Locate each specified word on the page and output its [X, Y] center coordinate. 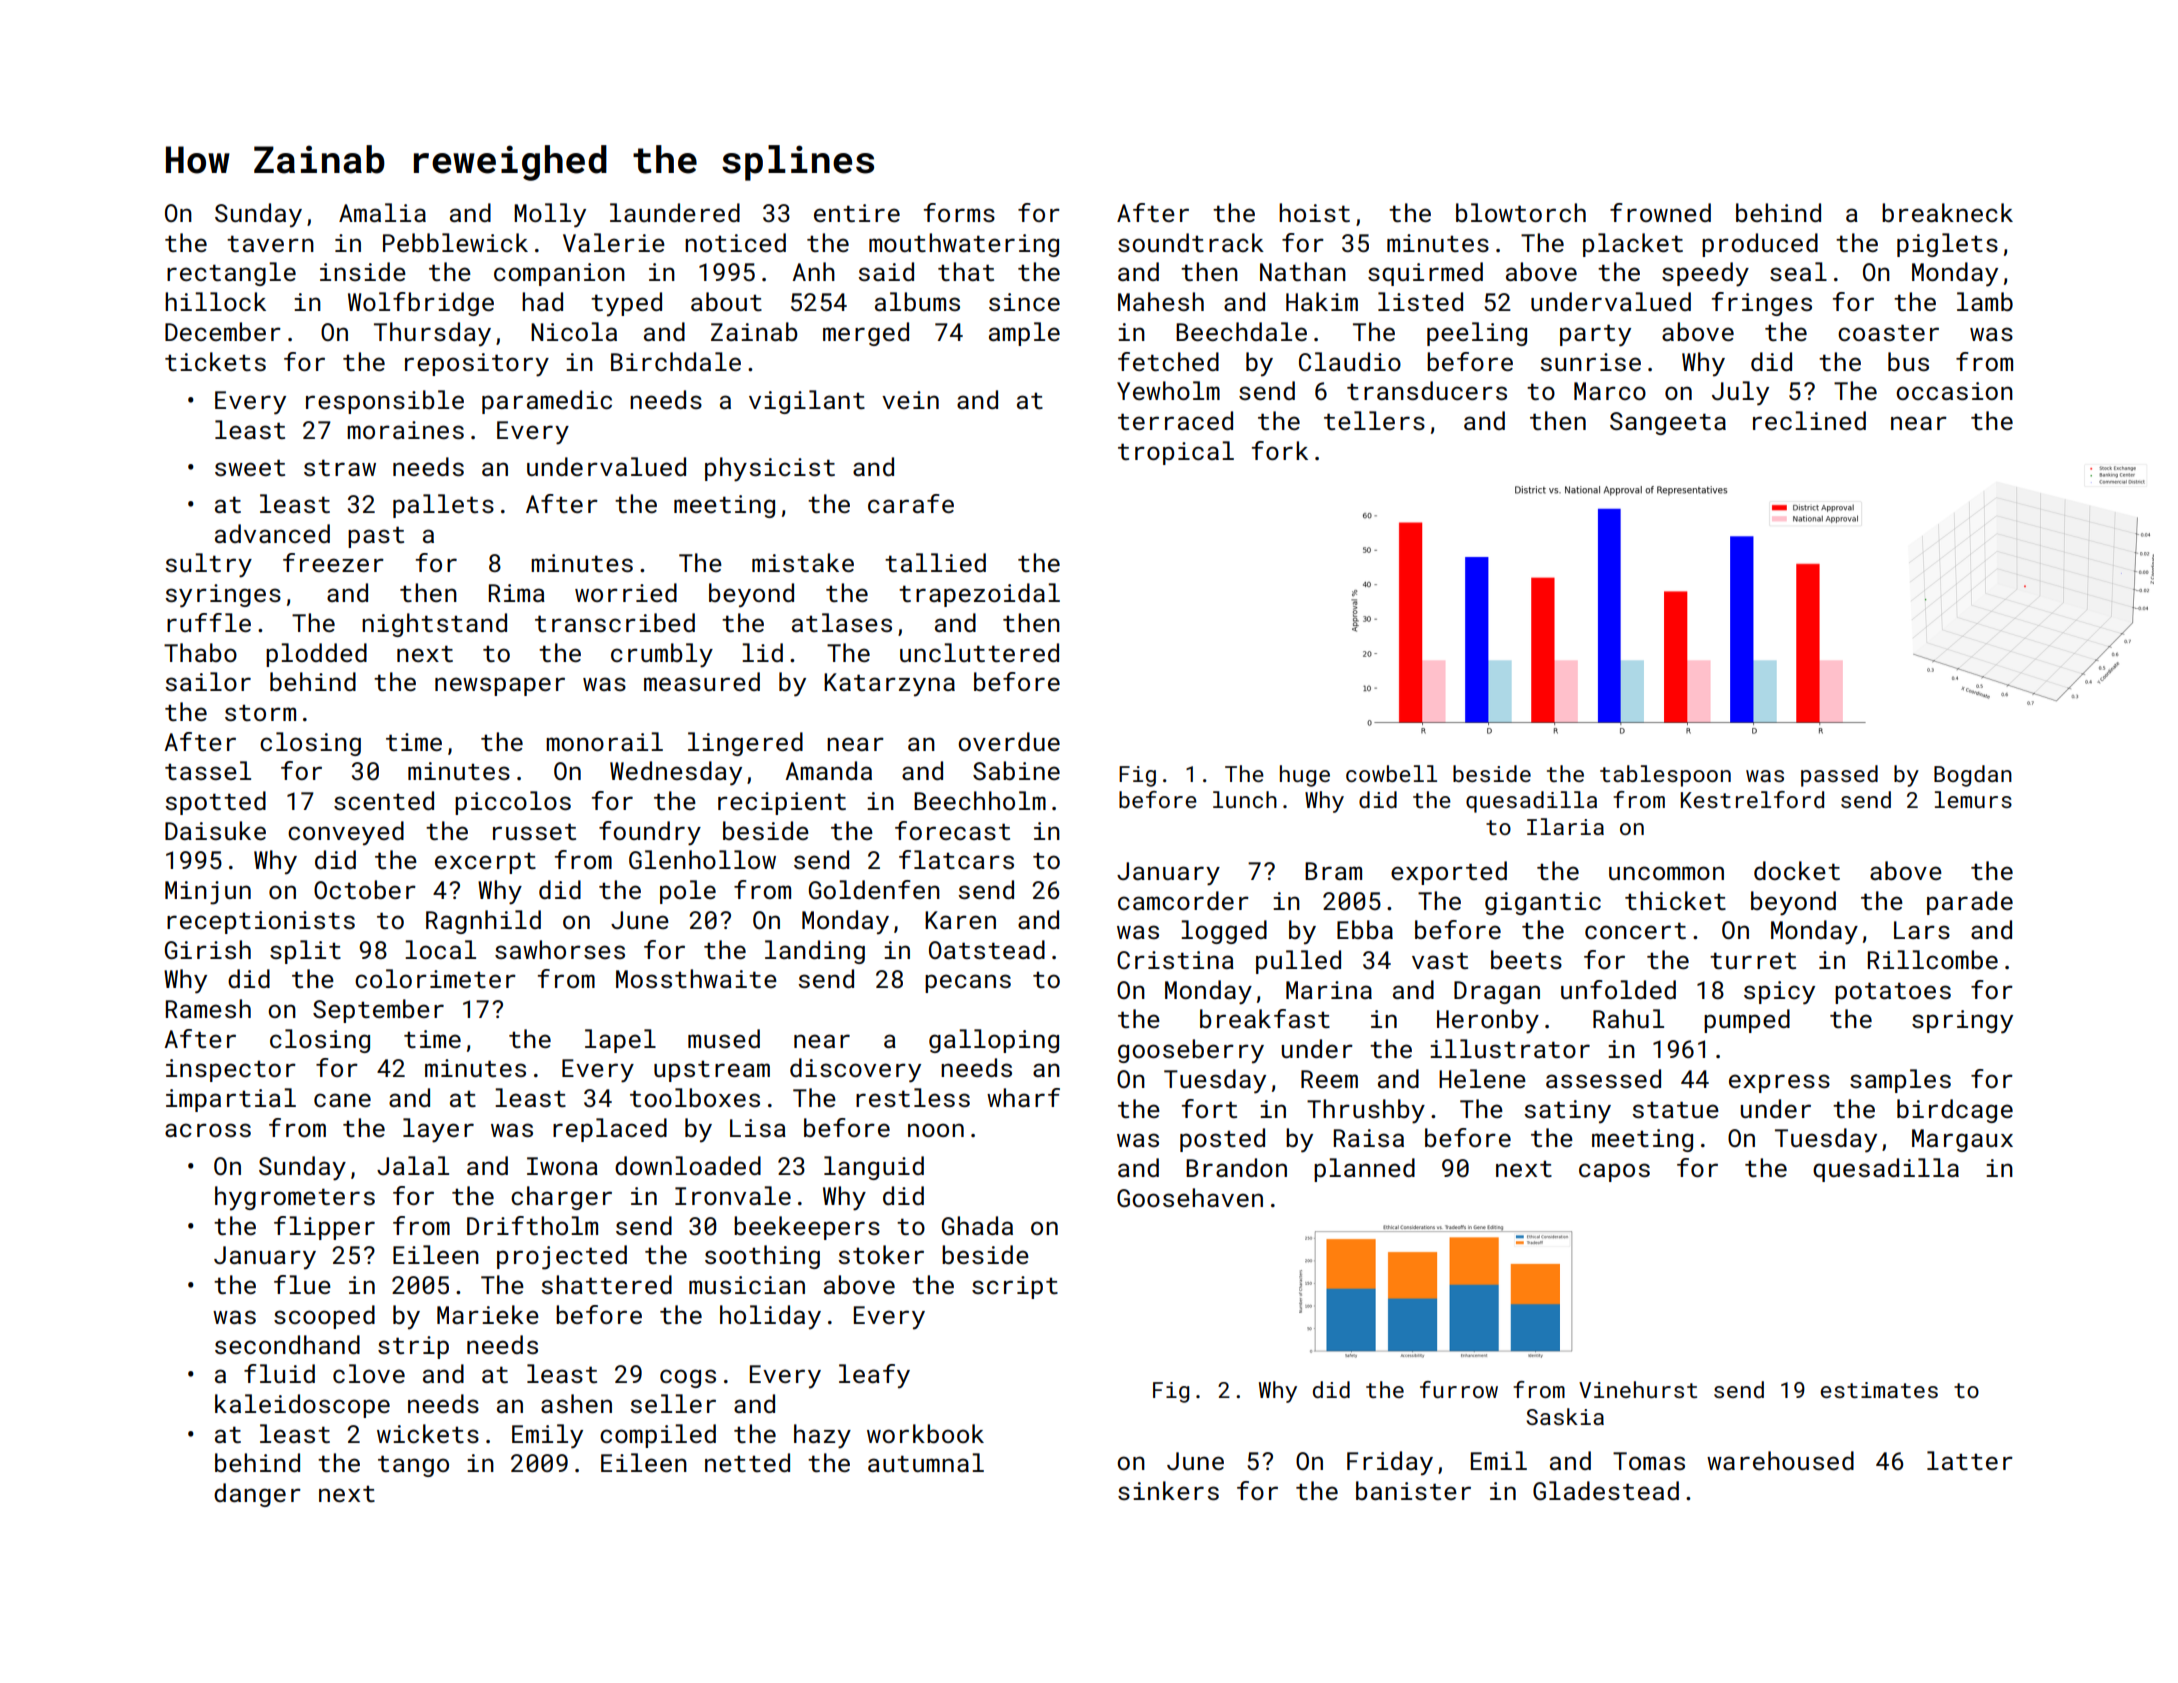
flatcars [956, 859]
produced [1760, 245]
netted [747, 1462]
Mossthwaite [696, 978]
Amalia [382, 212]
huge [1305, 776]
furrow [1459, 1389]
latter [1970, 1460]
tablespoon [1665, 776]
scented [384, 800]
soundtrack [1191, 242]
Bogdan [1973, 776]
